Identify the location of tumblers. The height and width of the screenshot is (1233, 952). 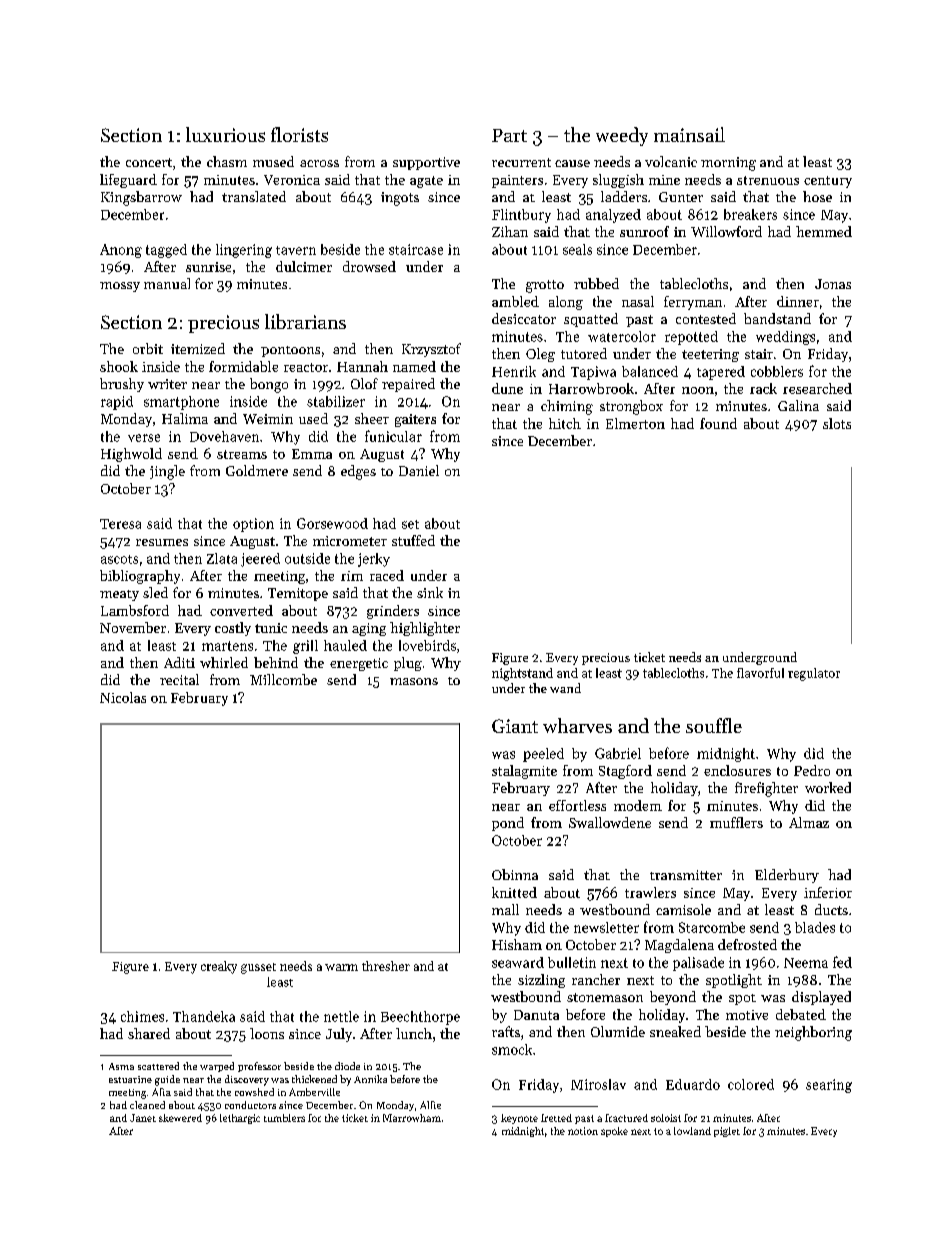
(284, 1118).
